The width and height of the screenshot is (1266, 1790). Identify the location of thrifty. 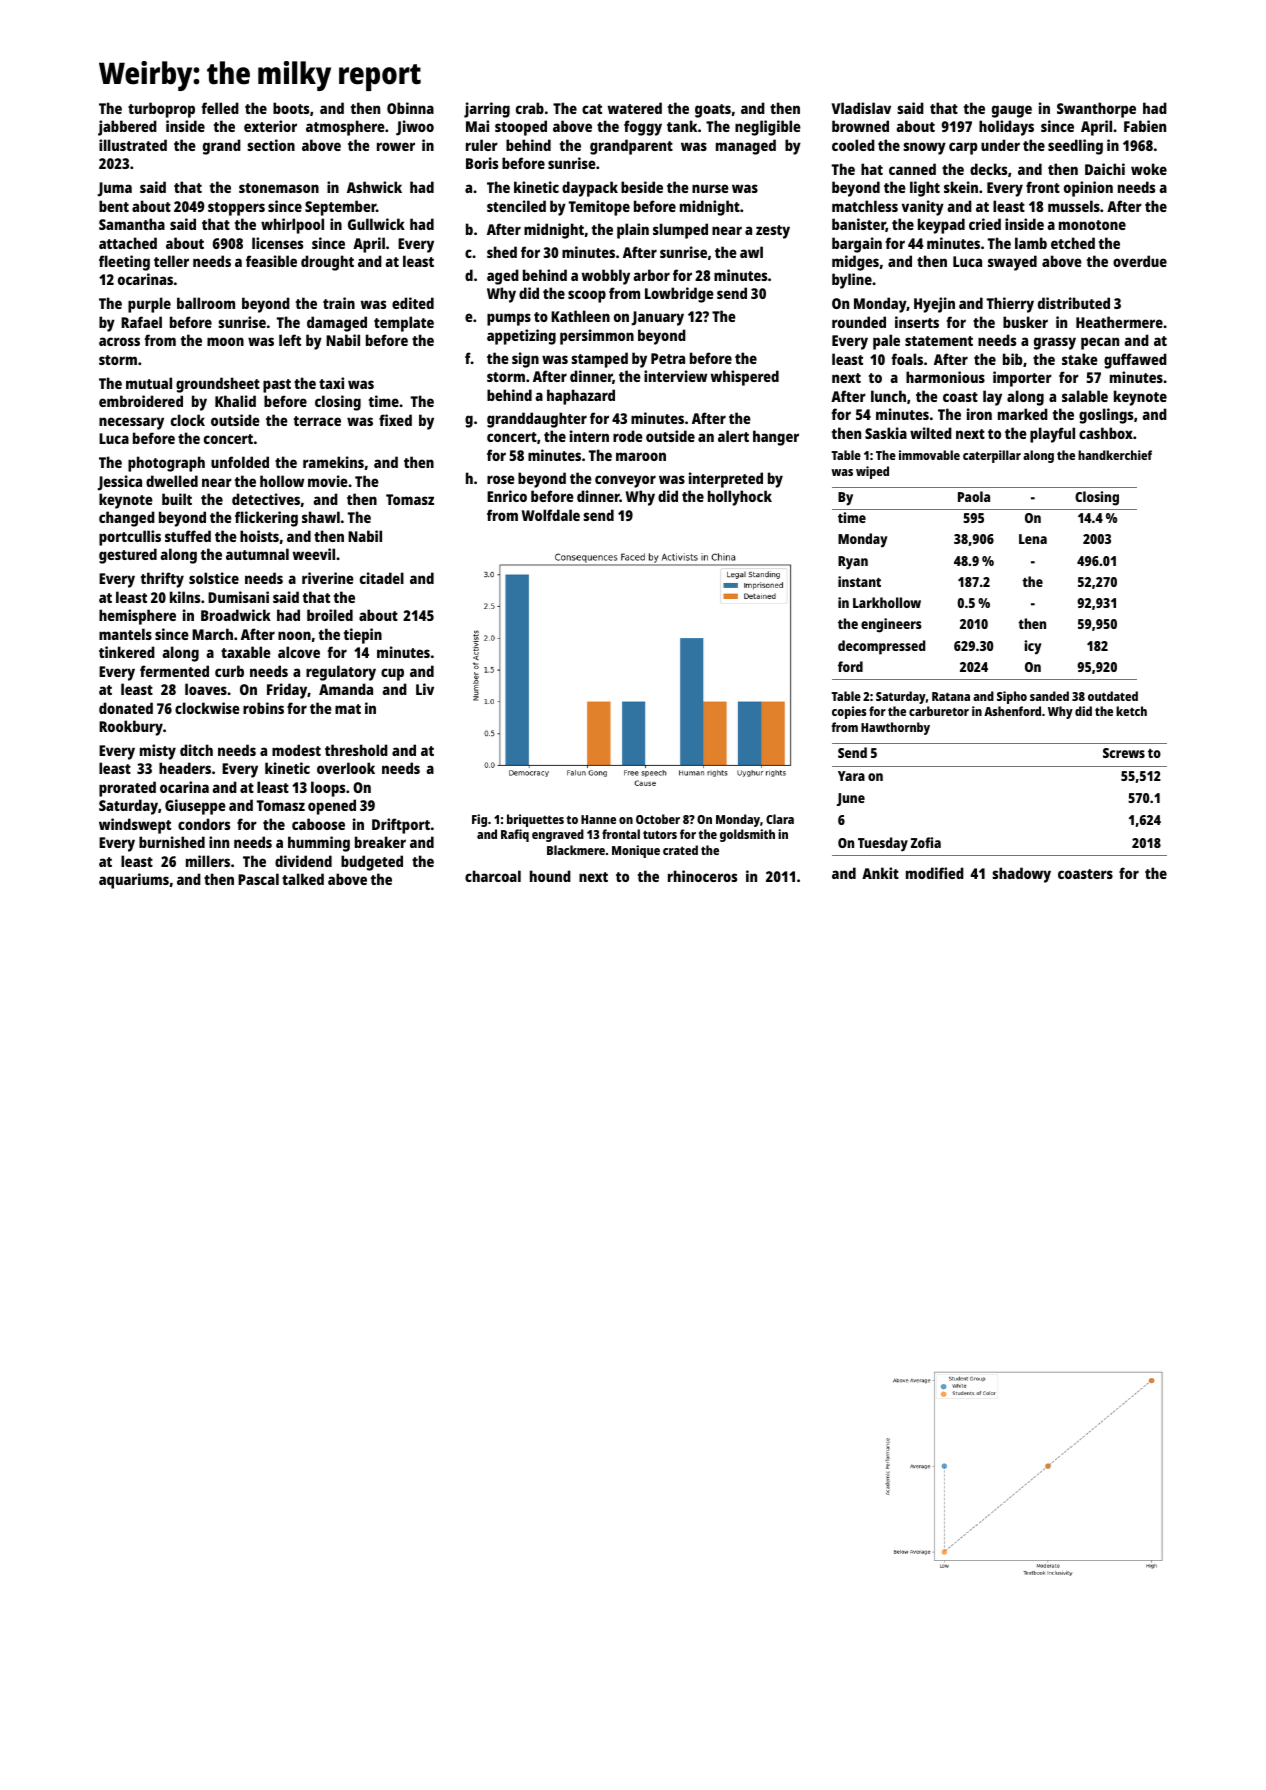
(162, 580).
